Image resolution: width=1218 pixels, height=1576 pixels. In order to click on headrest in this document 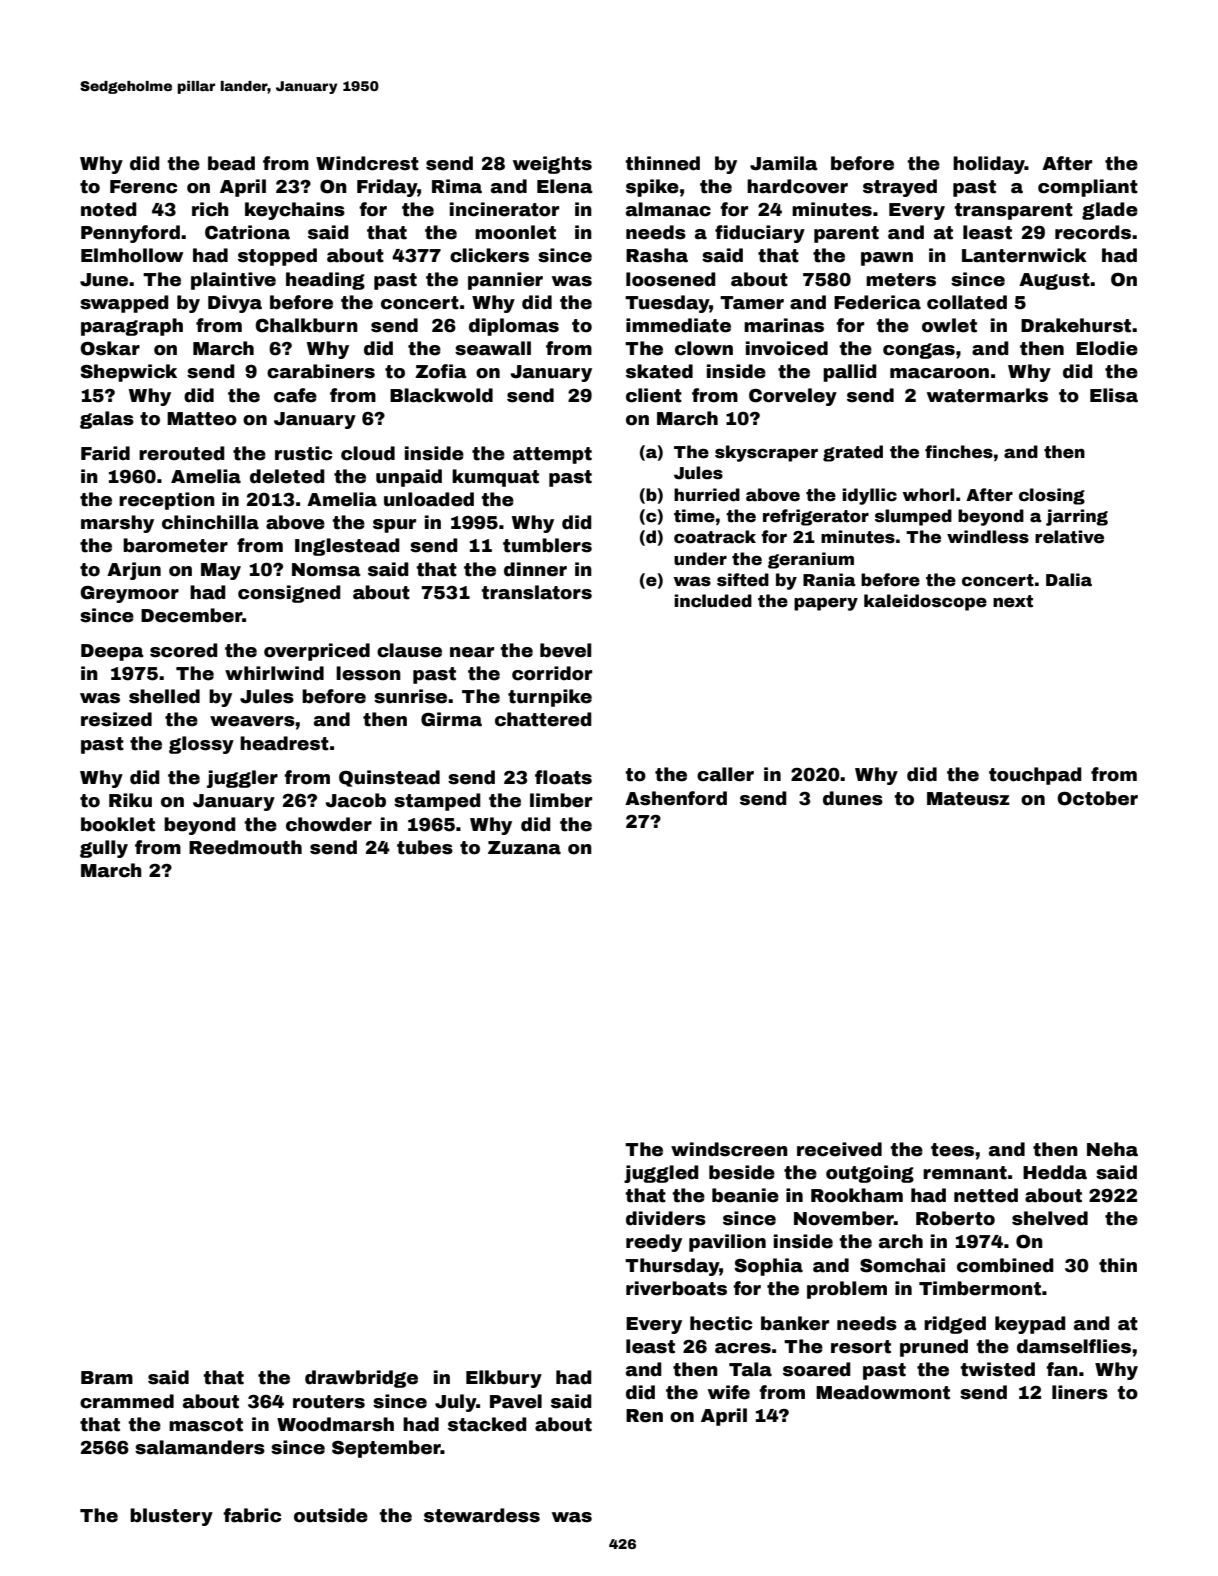, I will do `click(284, 743)`.
